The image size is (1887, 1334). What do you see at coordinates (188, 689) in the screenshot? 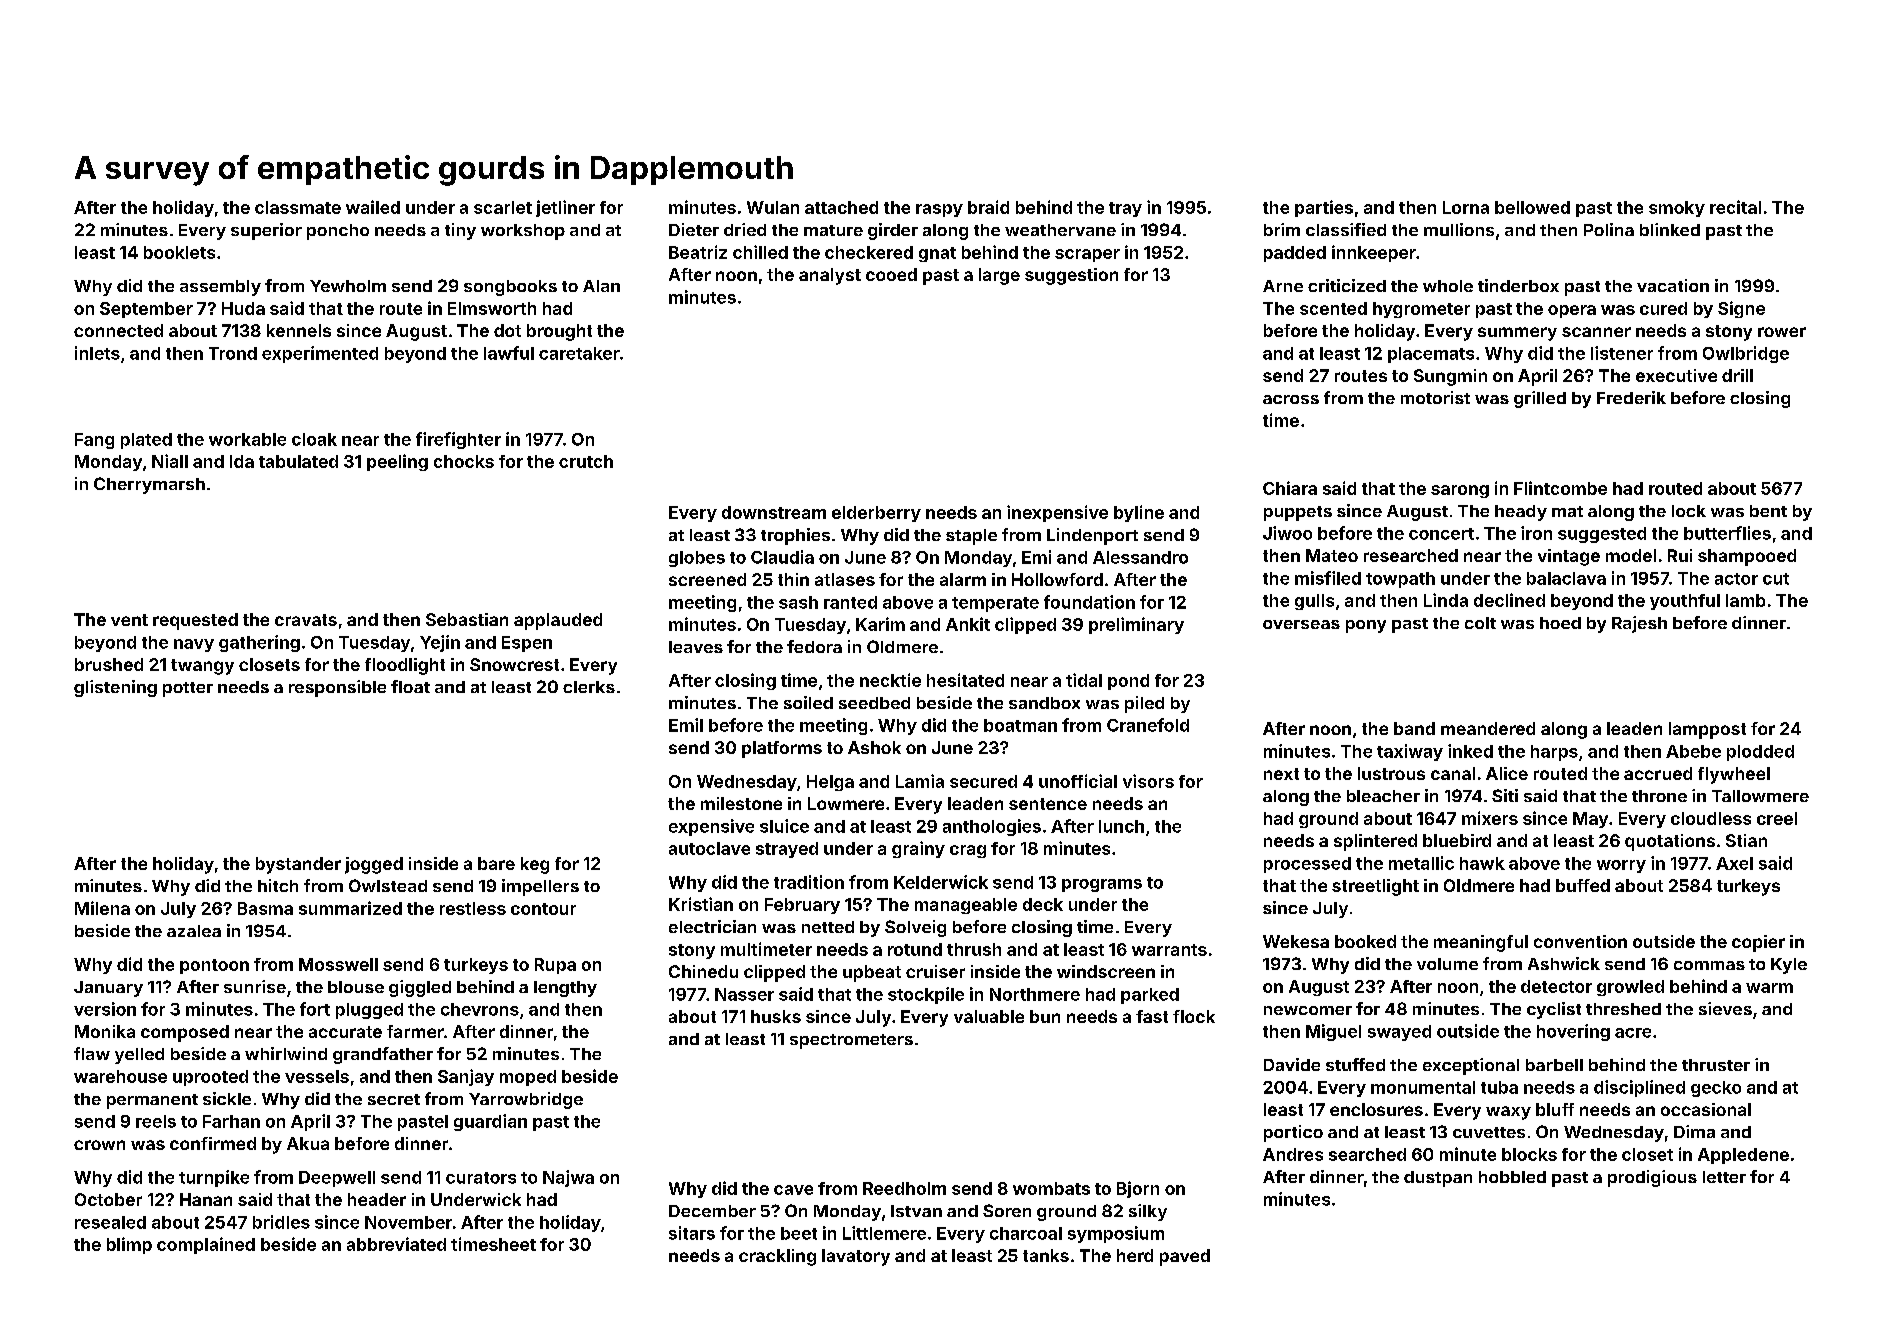
I see `potter` at bounding box center [188, 689].
